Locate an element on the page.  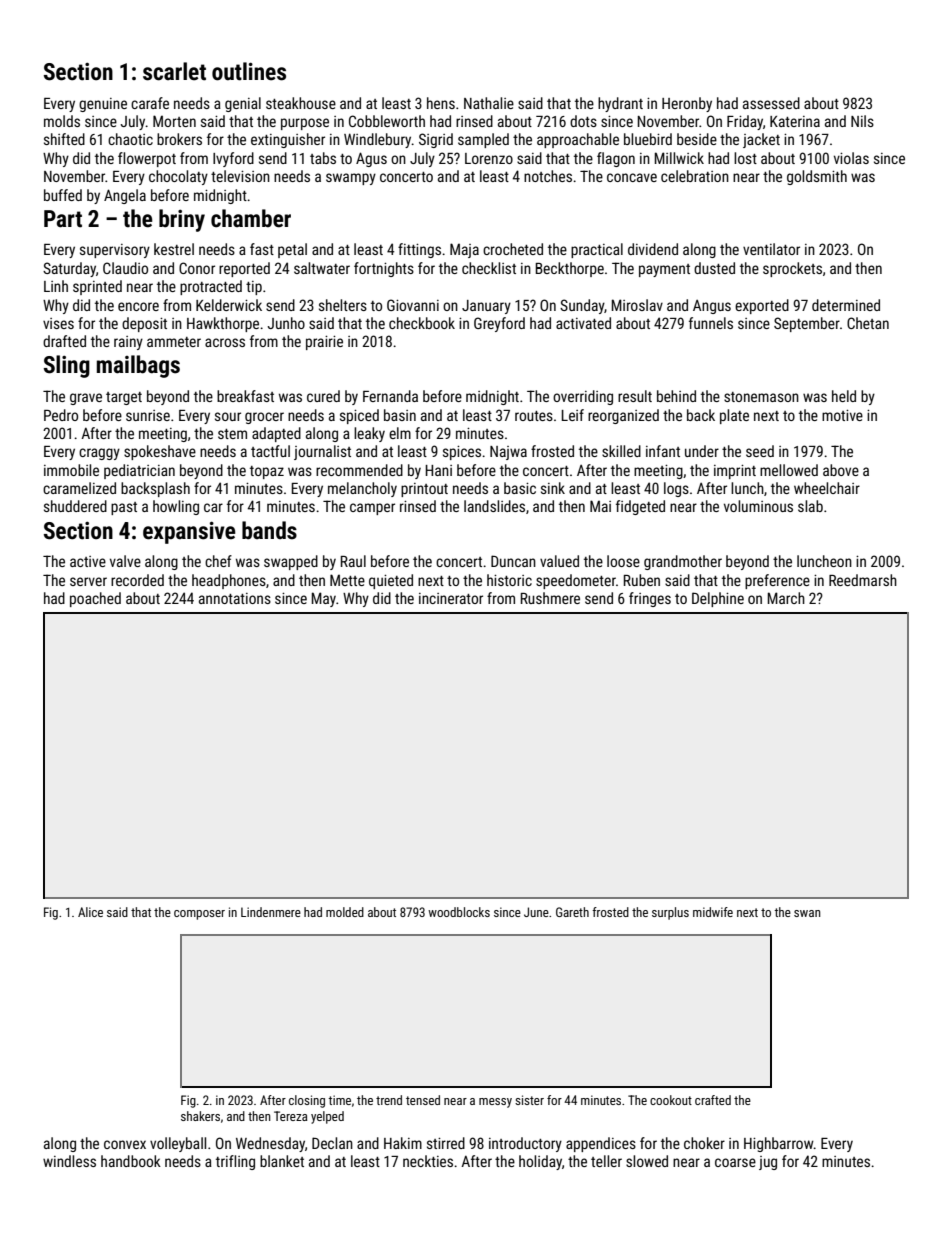
assessed is located at coordinates (771, 103).
